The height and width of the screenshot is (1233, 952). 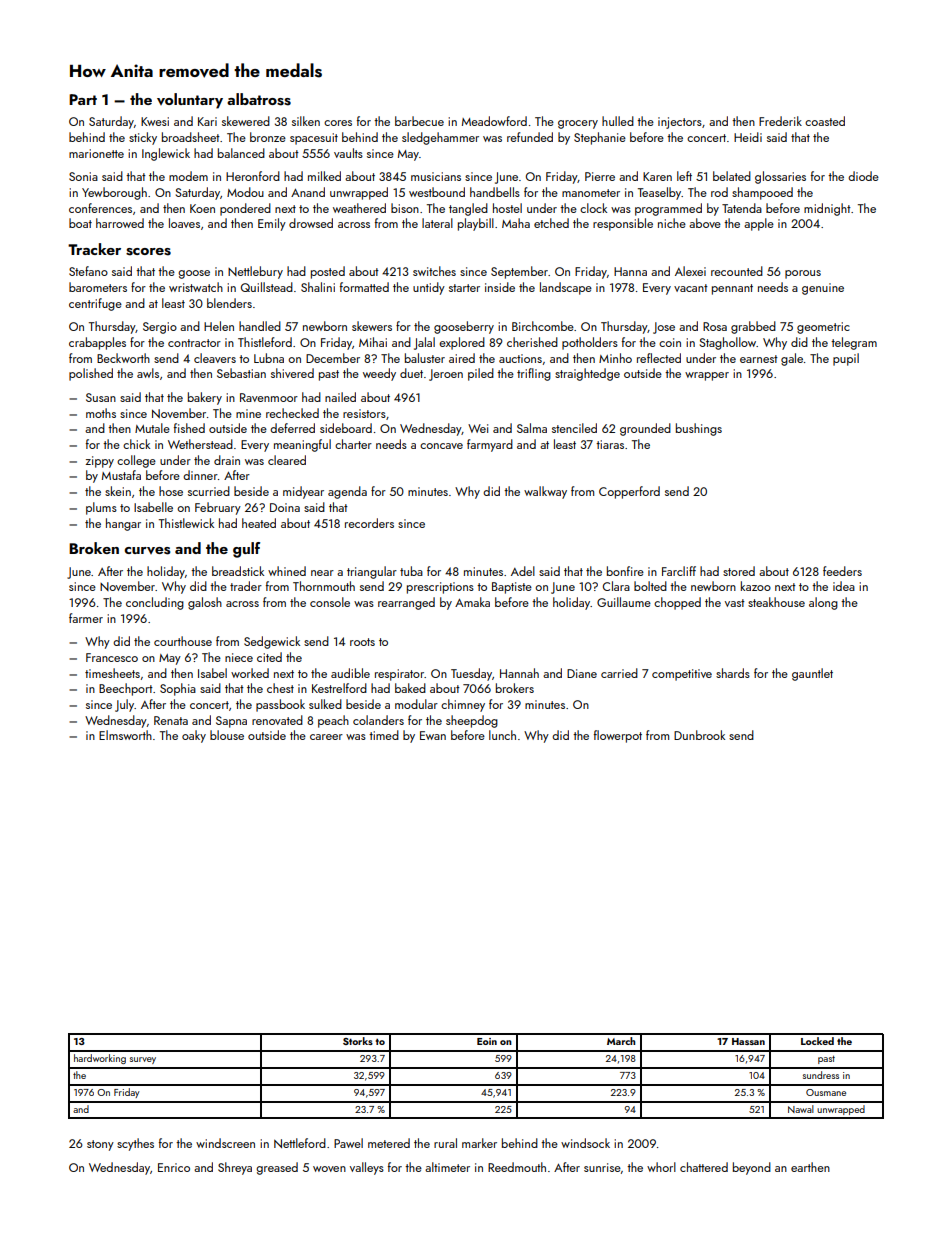 What do you see at coordinates (699, 735) in the screenshot?
I see `Dunbrook` at bounding box center [699, 735].
